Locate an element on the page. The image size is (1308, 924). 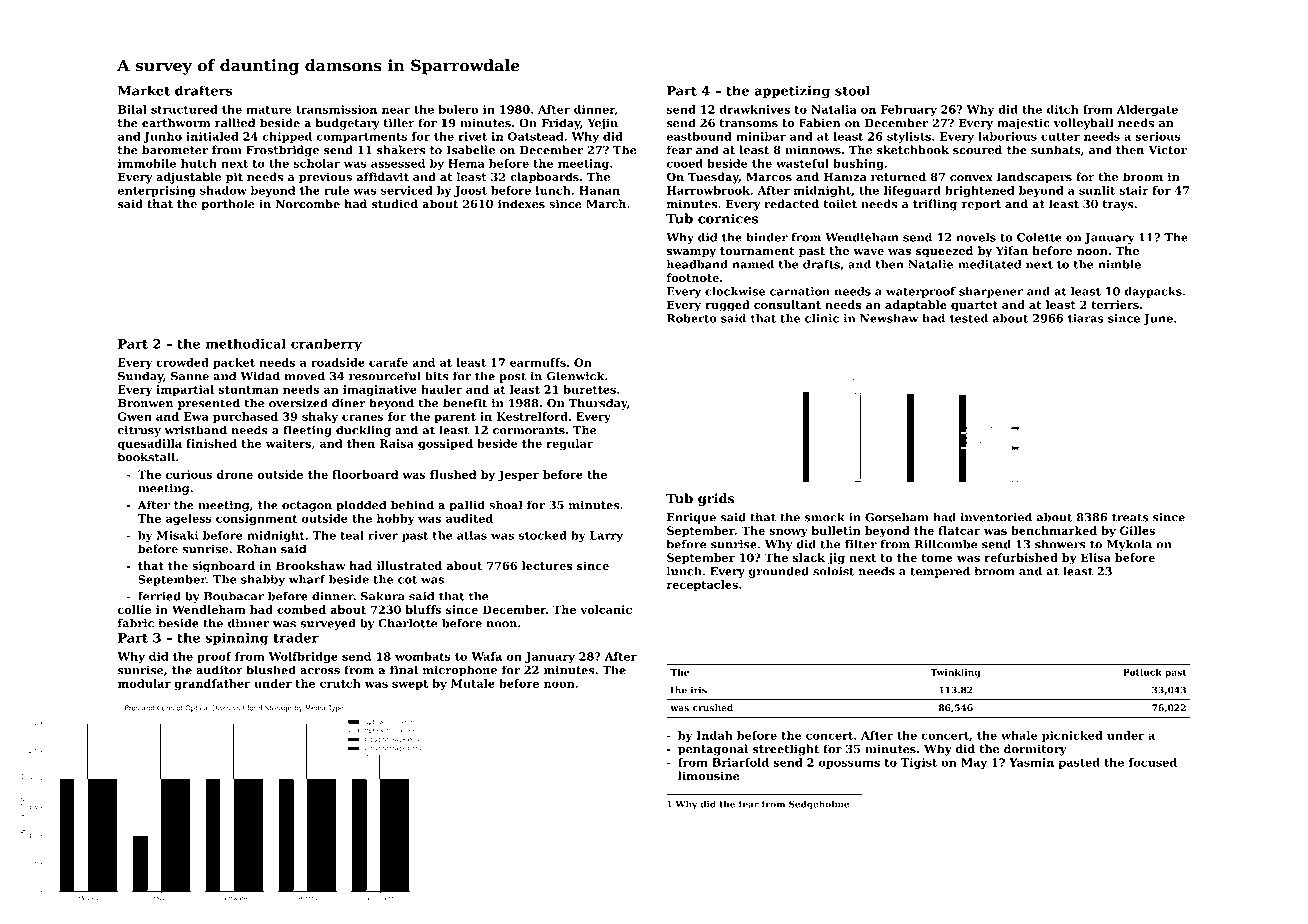
Kestrelford is located at coordinates (532, 416).
